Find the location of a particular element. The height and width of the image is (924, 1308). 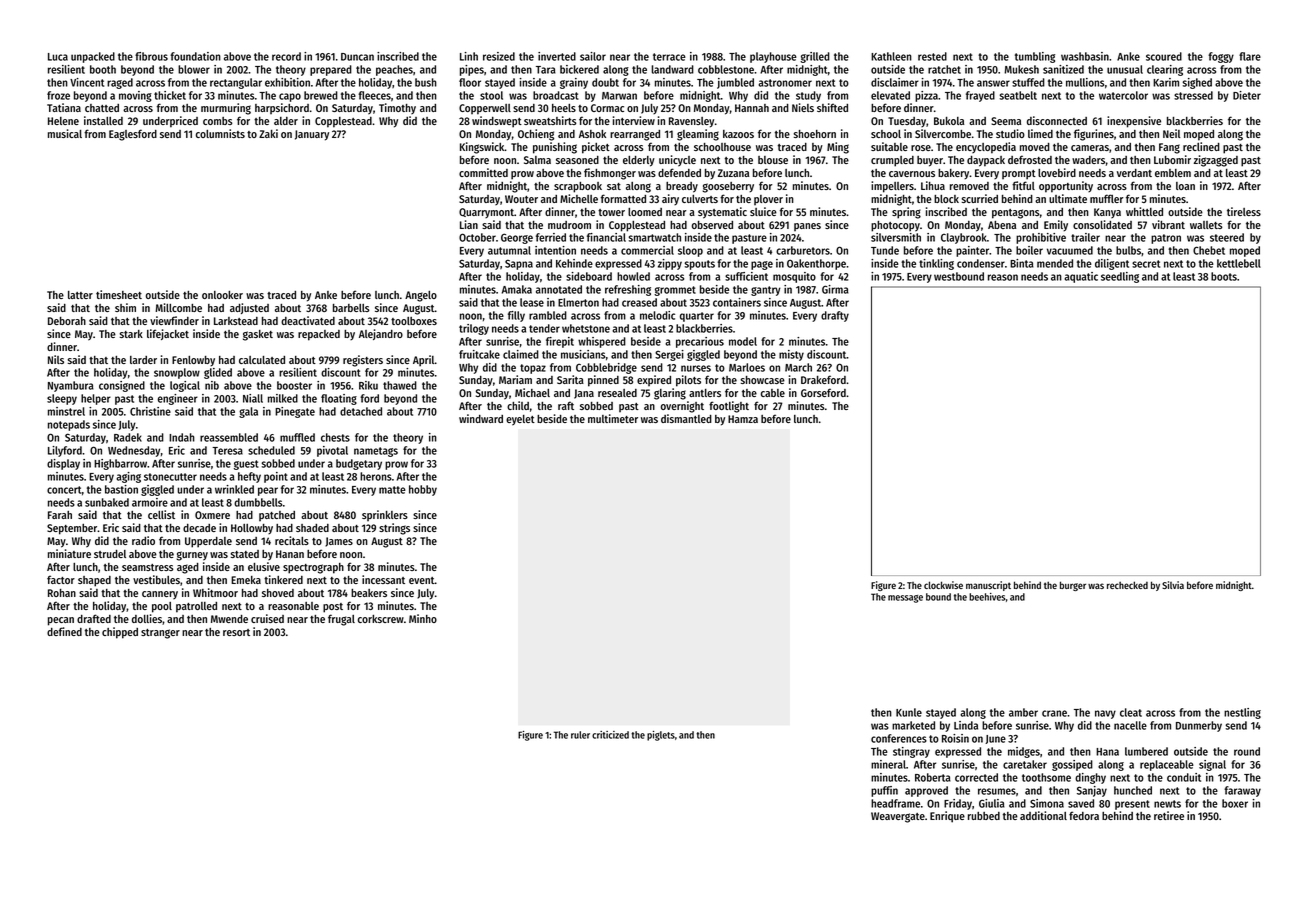

musical is located at coordinates (65, 133).
